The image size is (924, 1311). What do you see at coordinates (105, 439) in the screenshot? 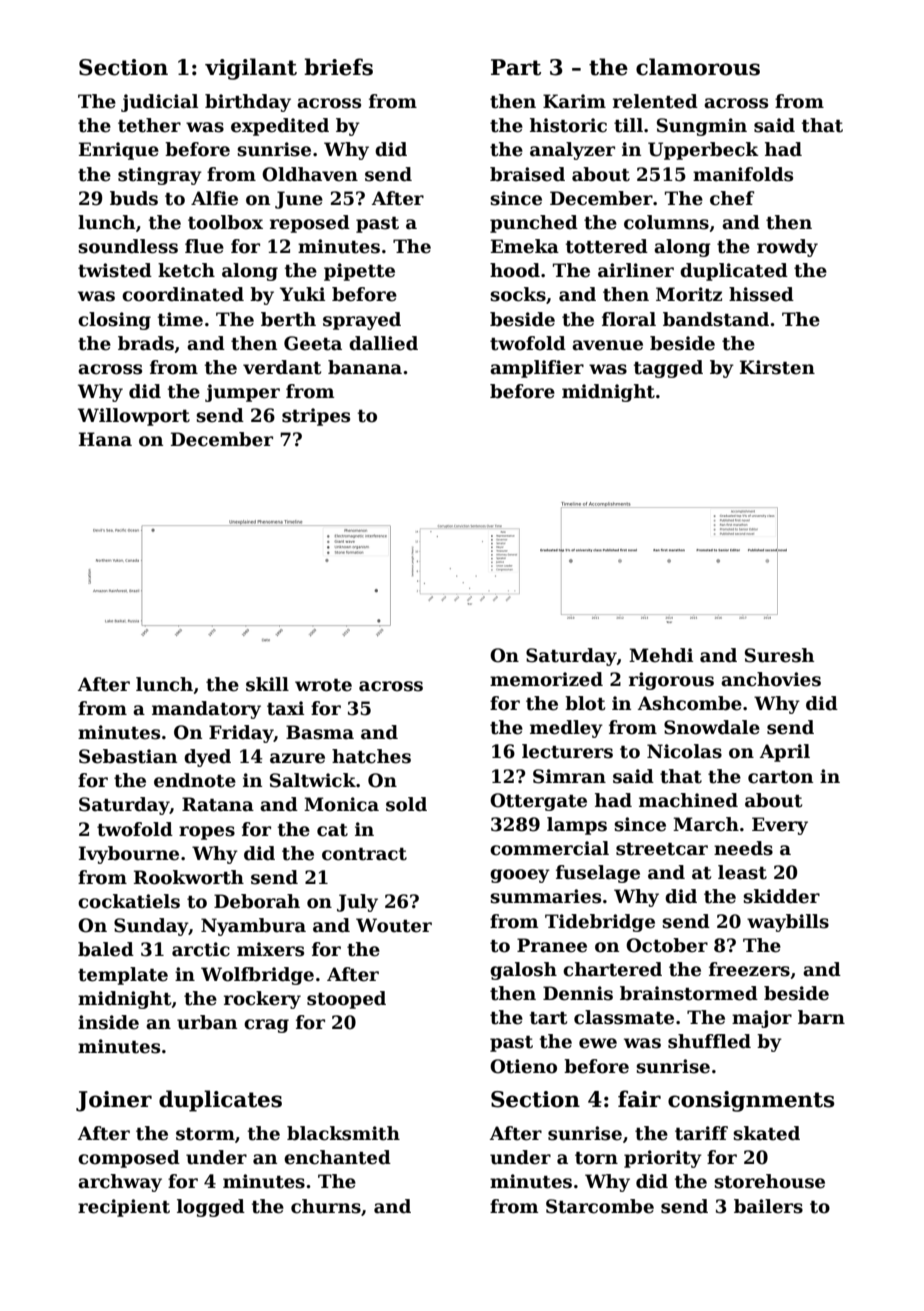
I see `Hana` at bounding box center [105, 439].
